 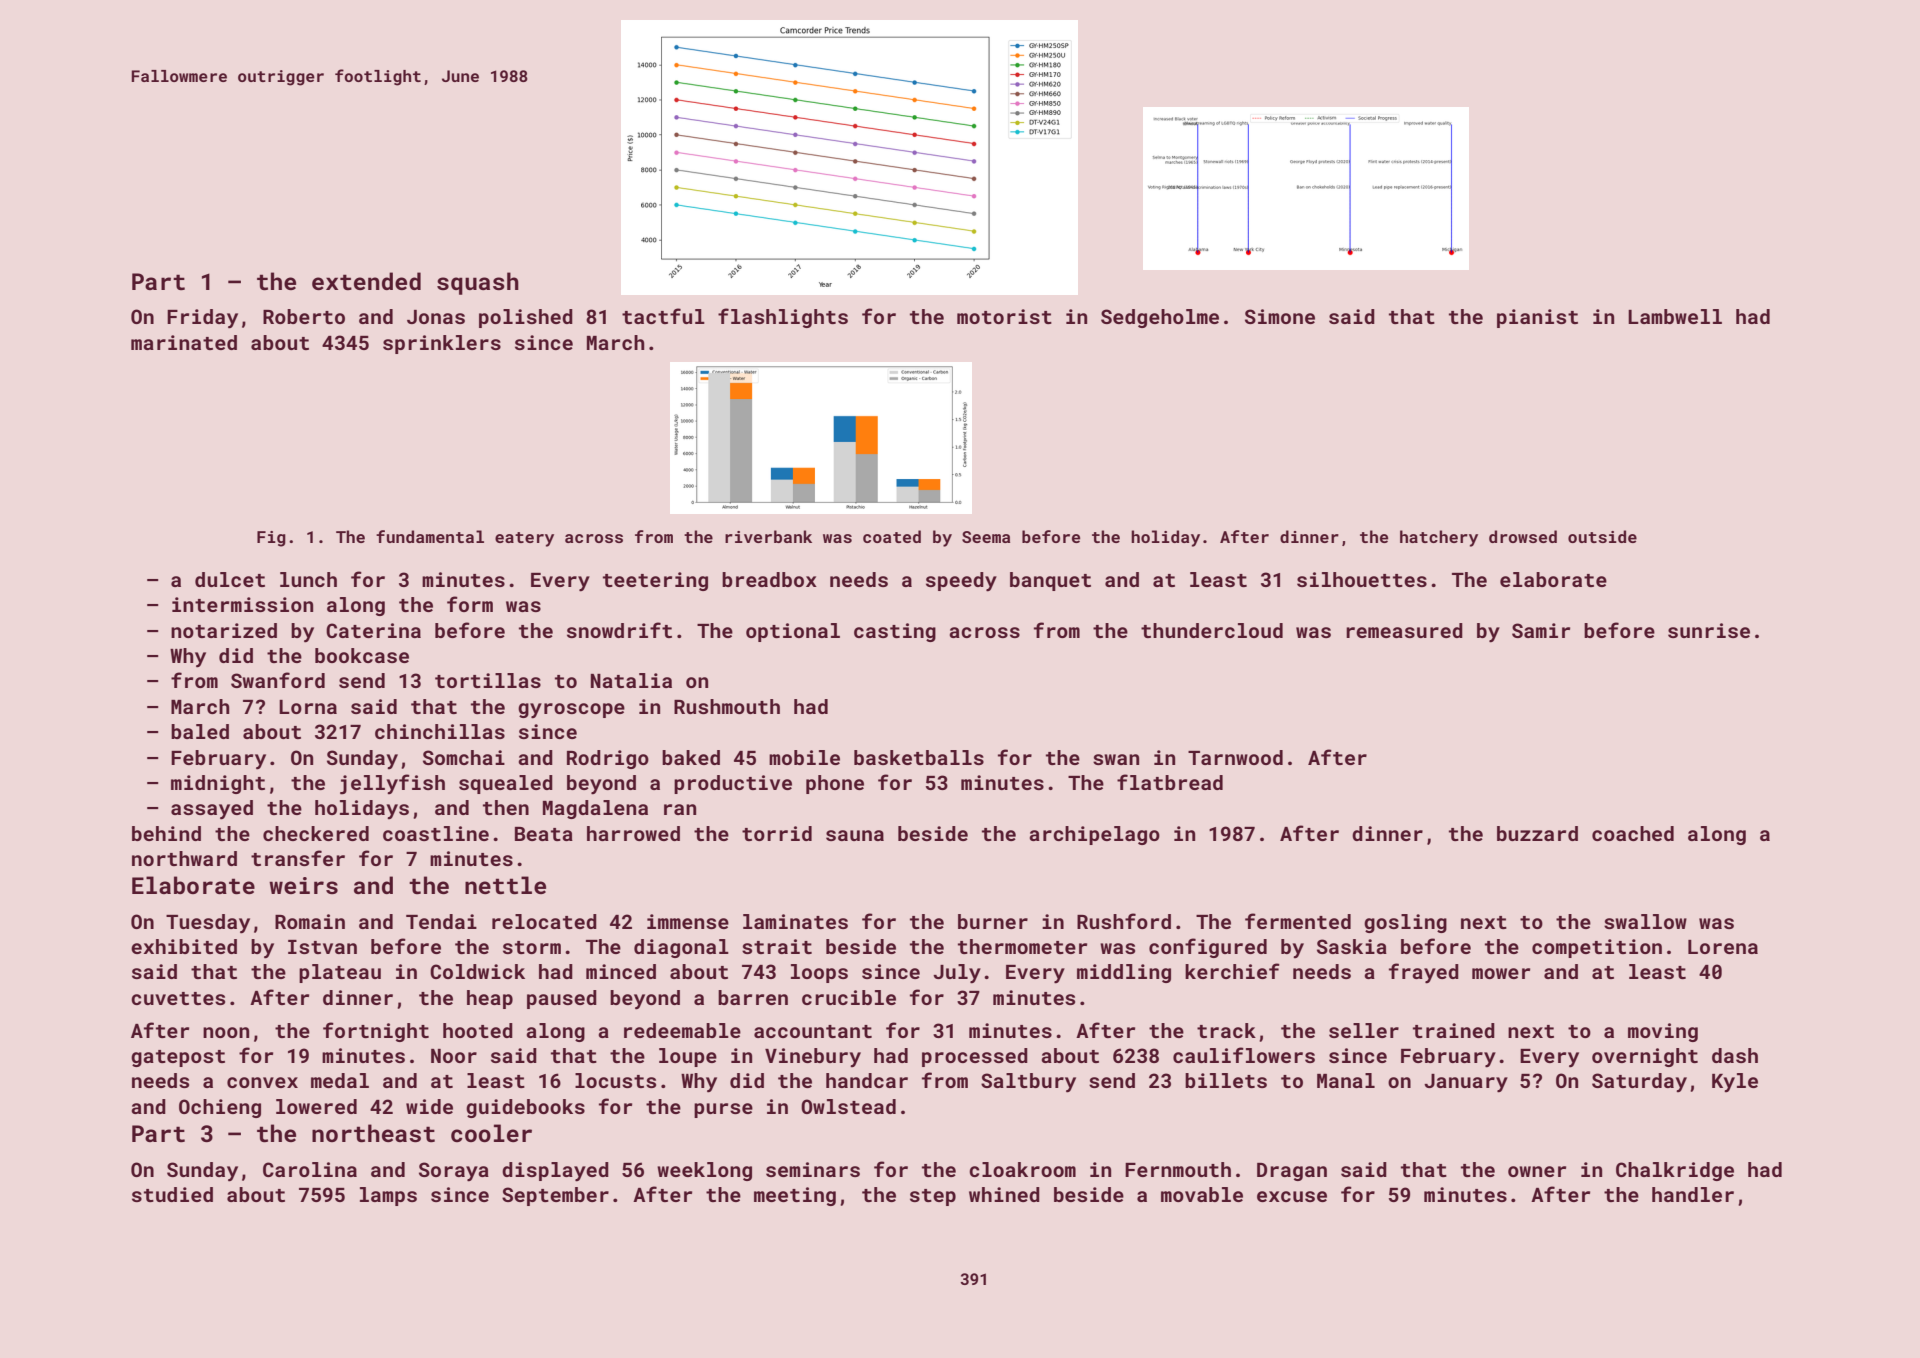 What do you see at coordinates (619, 630) in the screenshot?
I see `snowdrift` at bounding box center [619, 630].
